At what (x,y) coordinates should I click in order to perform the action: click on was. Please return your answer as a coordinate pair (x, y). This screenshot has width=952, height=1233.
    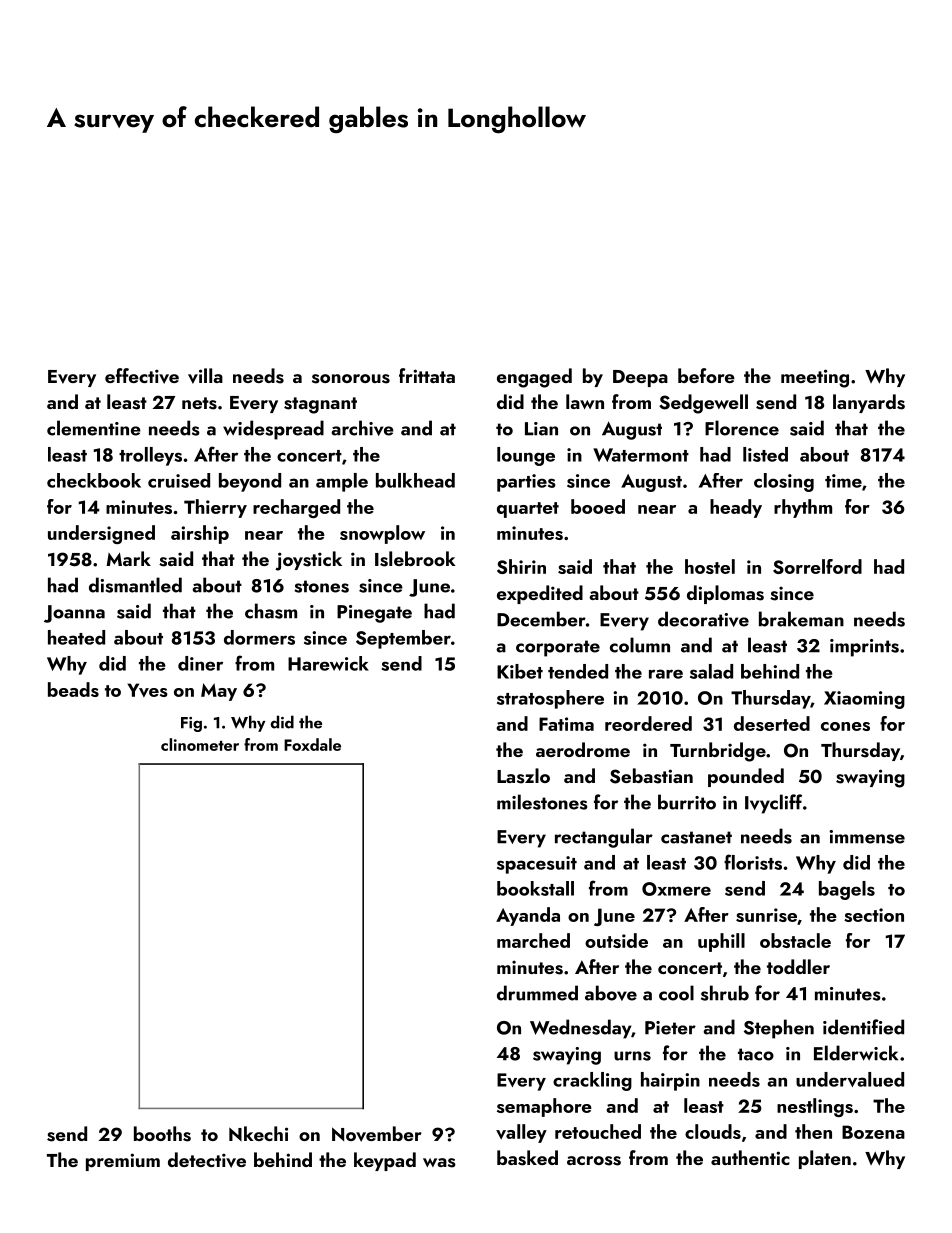
    Looking at the image, I should click on (439, 1163).
